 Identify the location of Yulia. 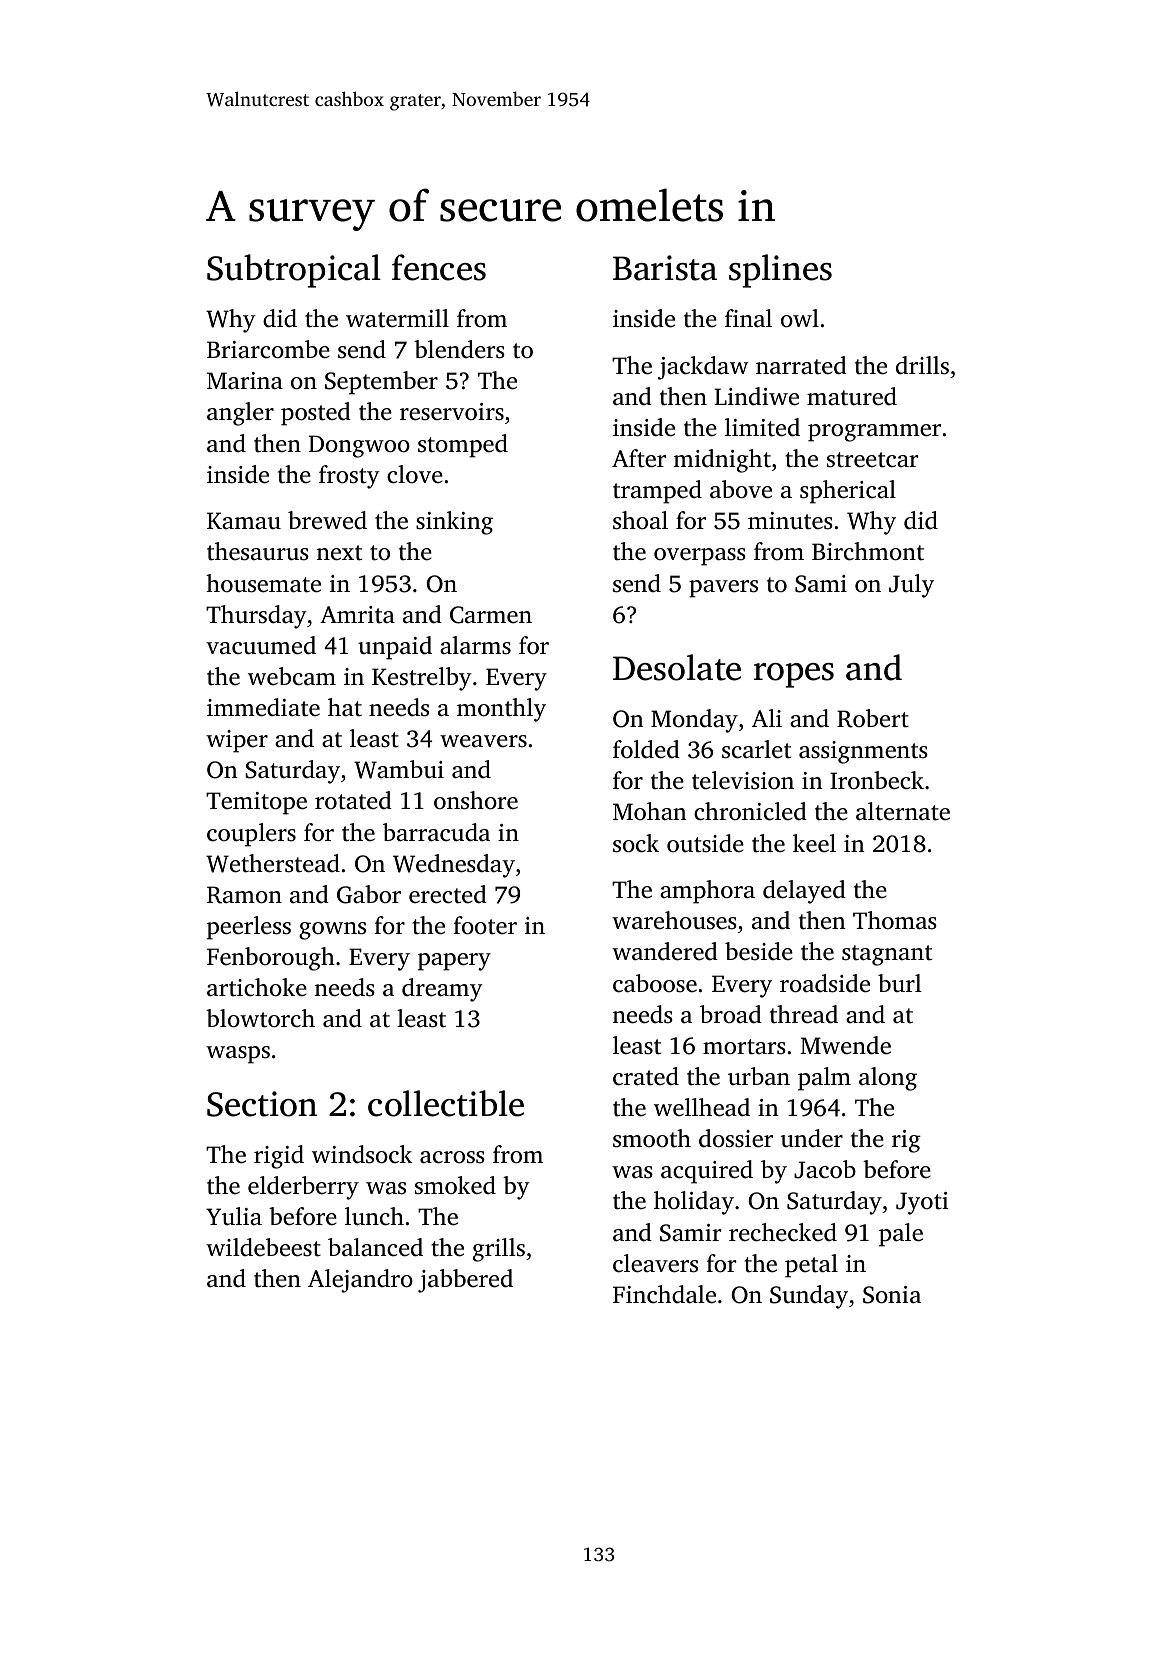
(234, 1216).
